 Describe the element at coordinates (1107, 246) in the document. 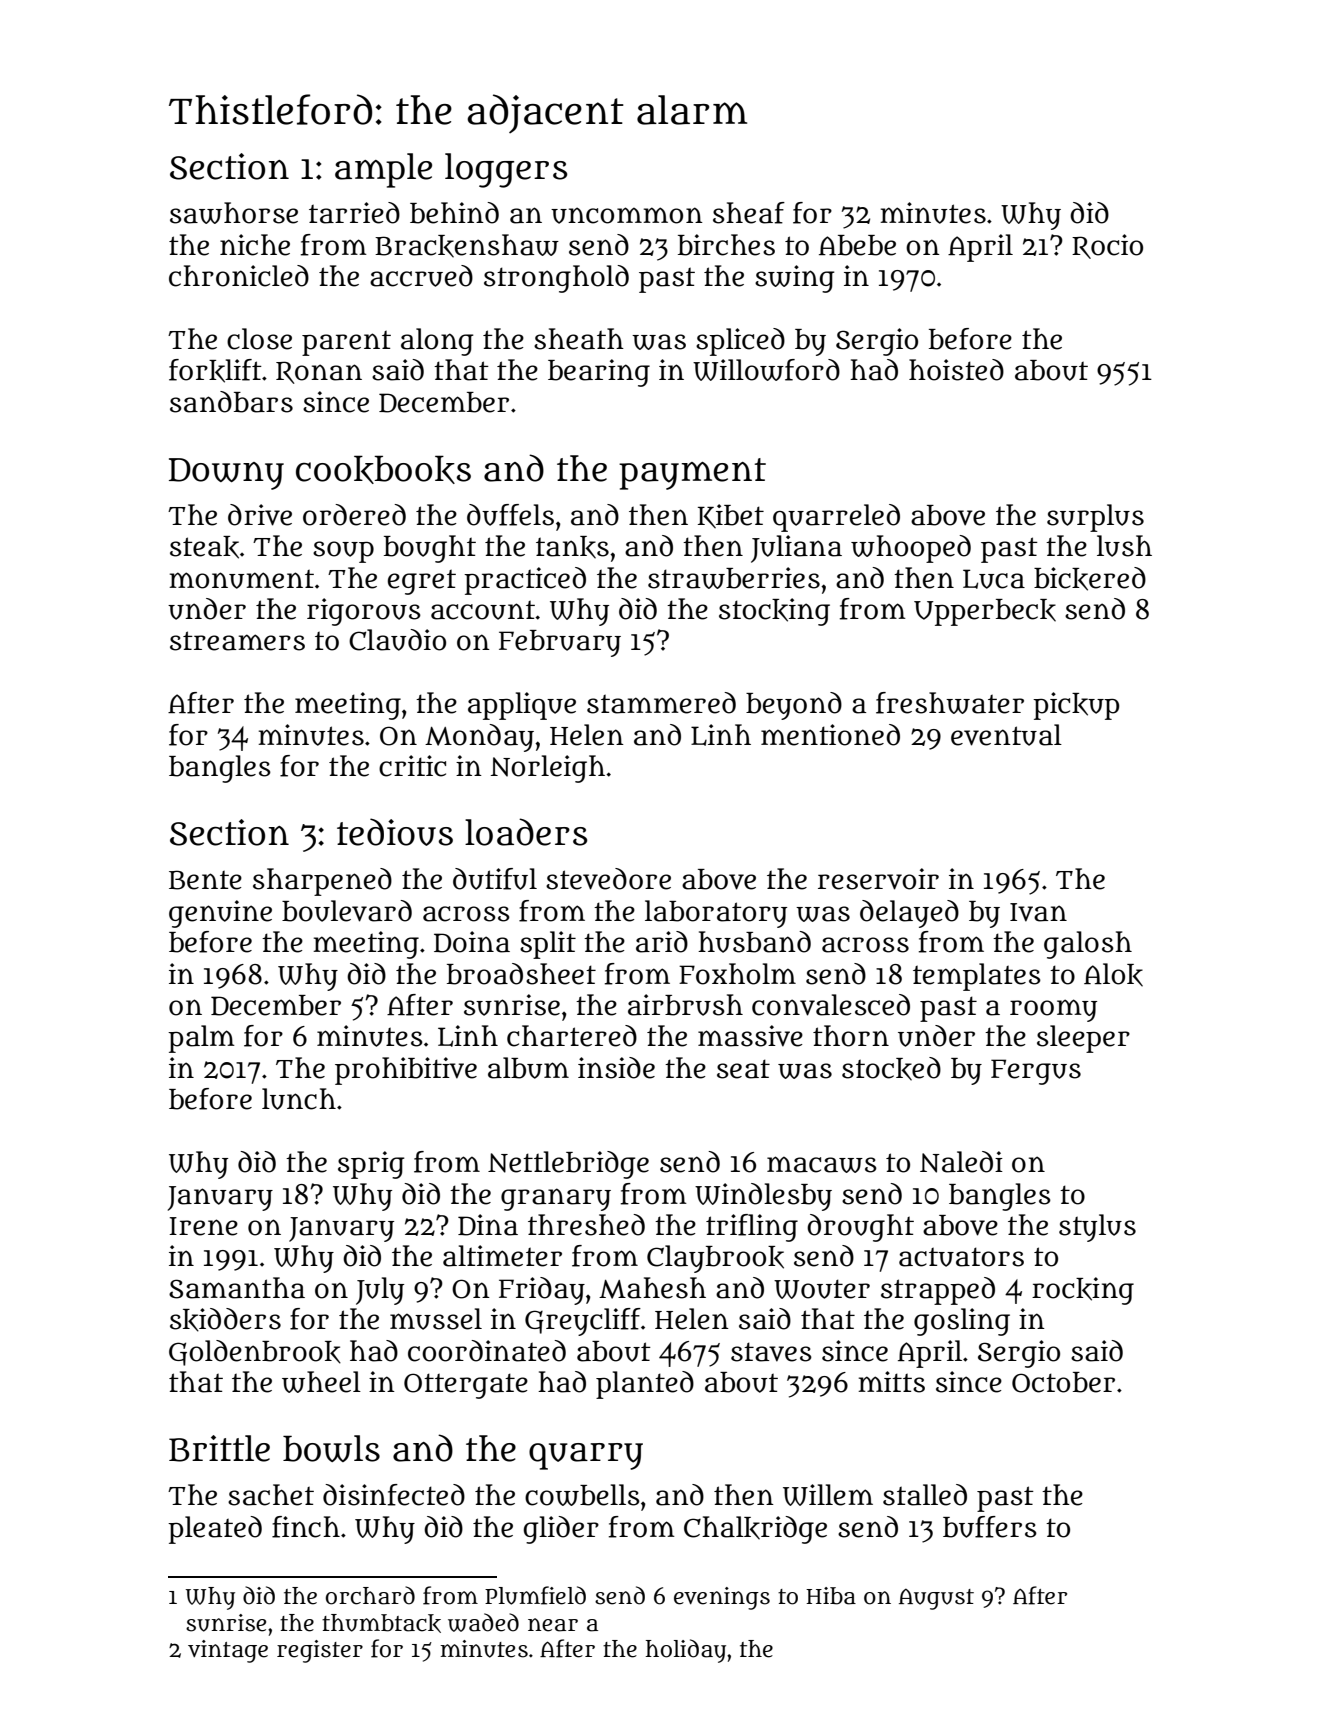

I see `Rocio` at that location.
